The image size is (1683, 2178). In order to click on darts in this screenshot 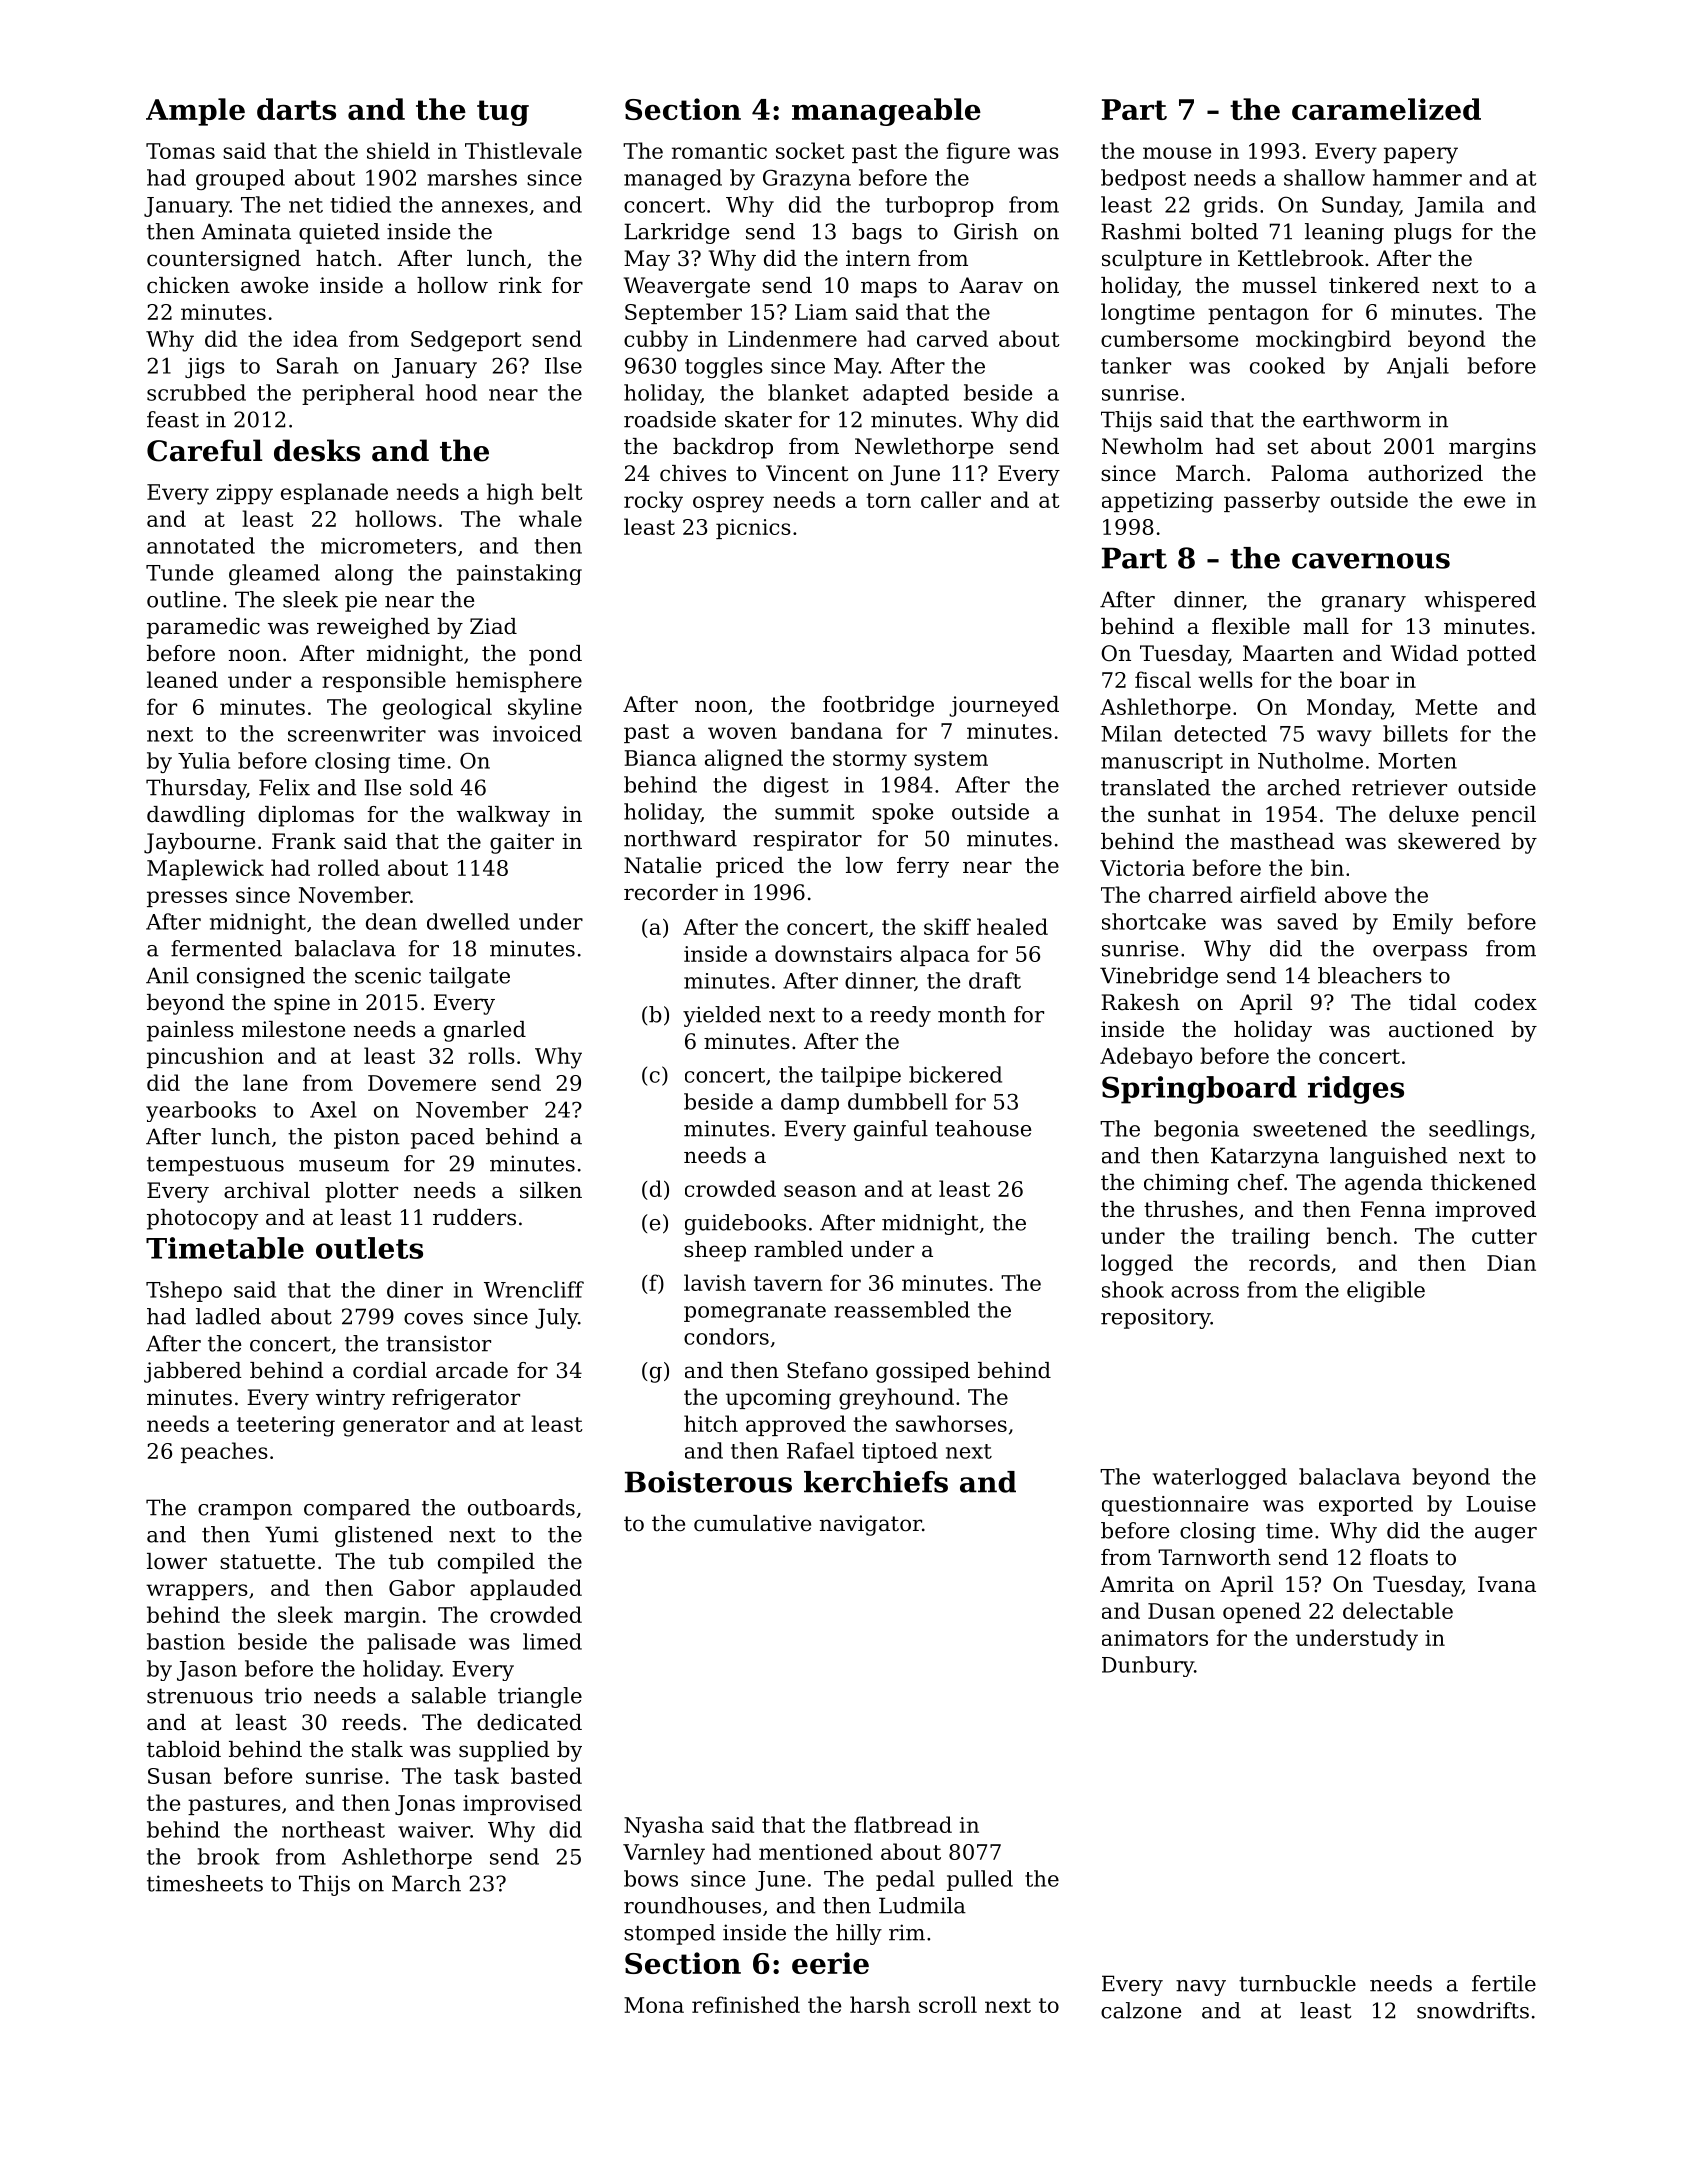, I will do `click(296, 109)`.
